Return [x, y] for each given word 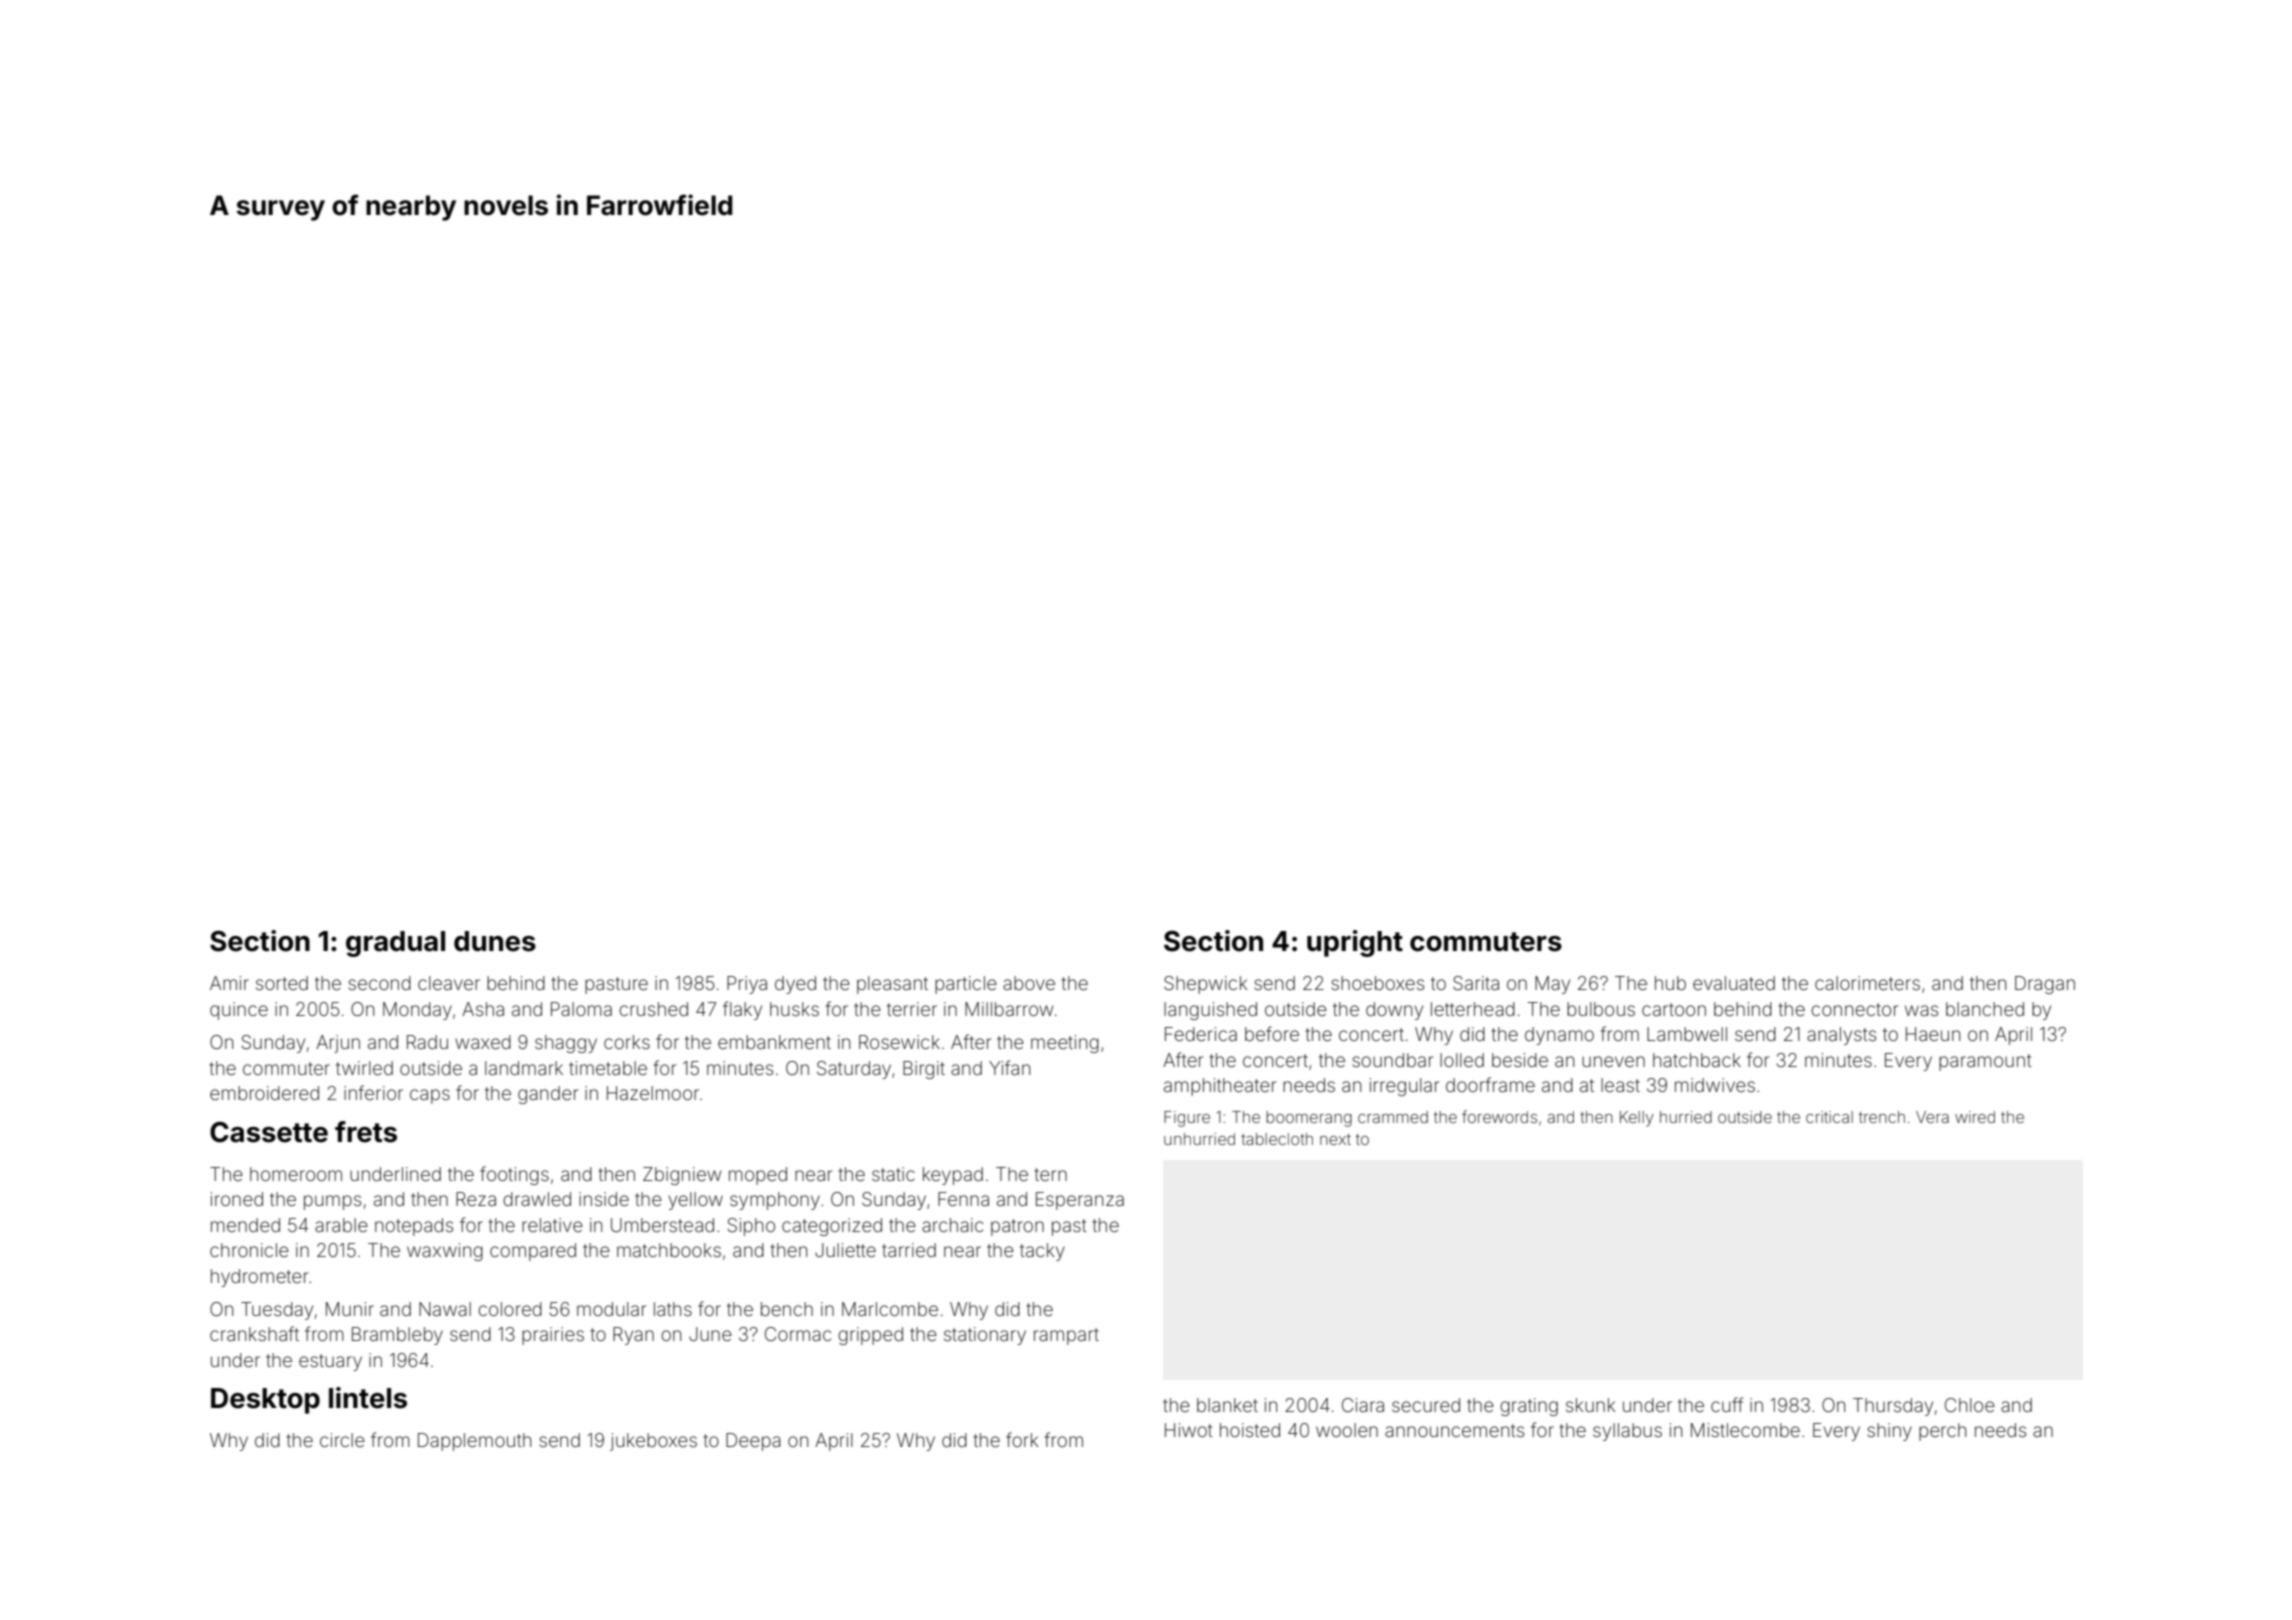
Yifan [1009, 1067]
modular [611, 1309]
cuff [1727, 1404]
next [1335, 1139]
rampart [1066, 1336]
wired [1975, 1117]
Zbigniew [682, 1176]
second [380, 983]
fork [1022, 1439]
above [1029, 983]
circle [342, 1440]
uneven [1613, 1061]
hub [1670, 983]
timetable [608, 1068]
